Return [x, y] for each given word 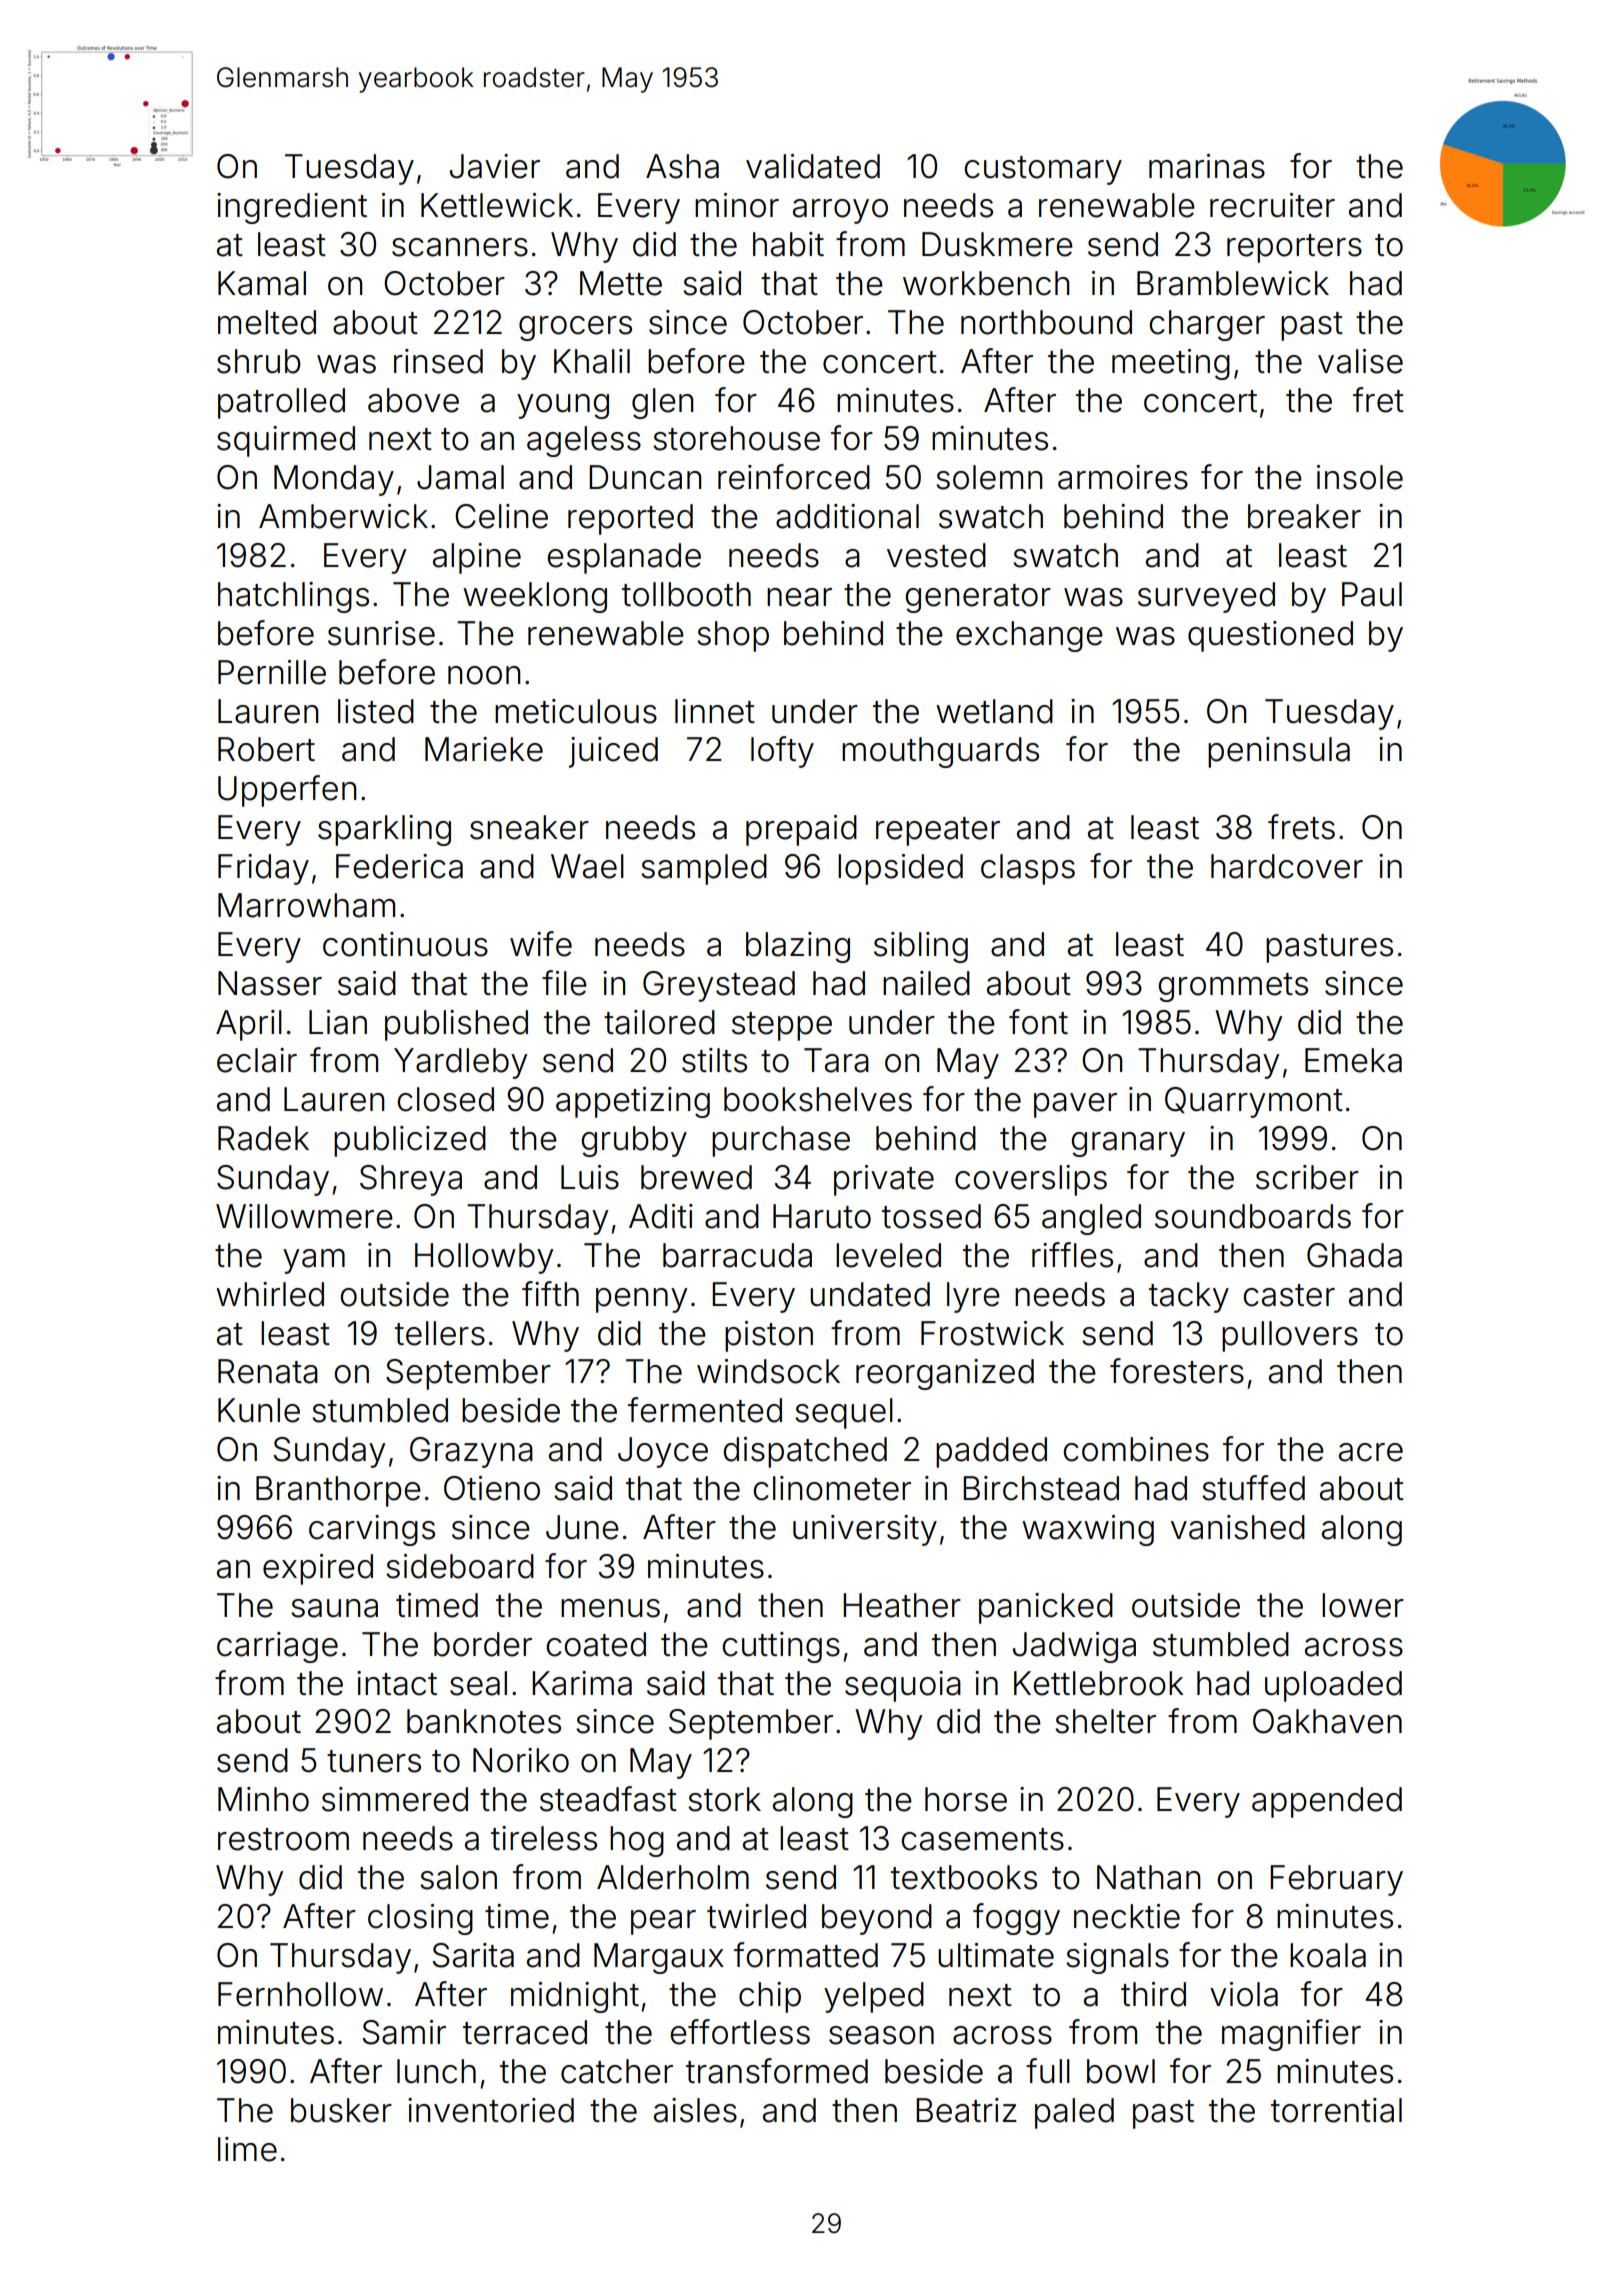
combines [1136, 1449]
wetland [994, 711]
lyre [973, 1297]
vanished [1238, 1527]
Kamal [262, 283]
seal [478, 1683]
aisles [695, 2110]
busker [341, 2110]
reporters [1294, 248]
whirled [270, 1294]
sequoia [903, 1686]
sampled [704, 869]
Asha [682, 166]
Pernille [272, 672]
